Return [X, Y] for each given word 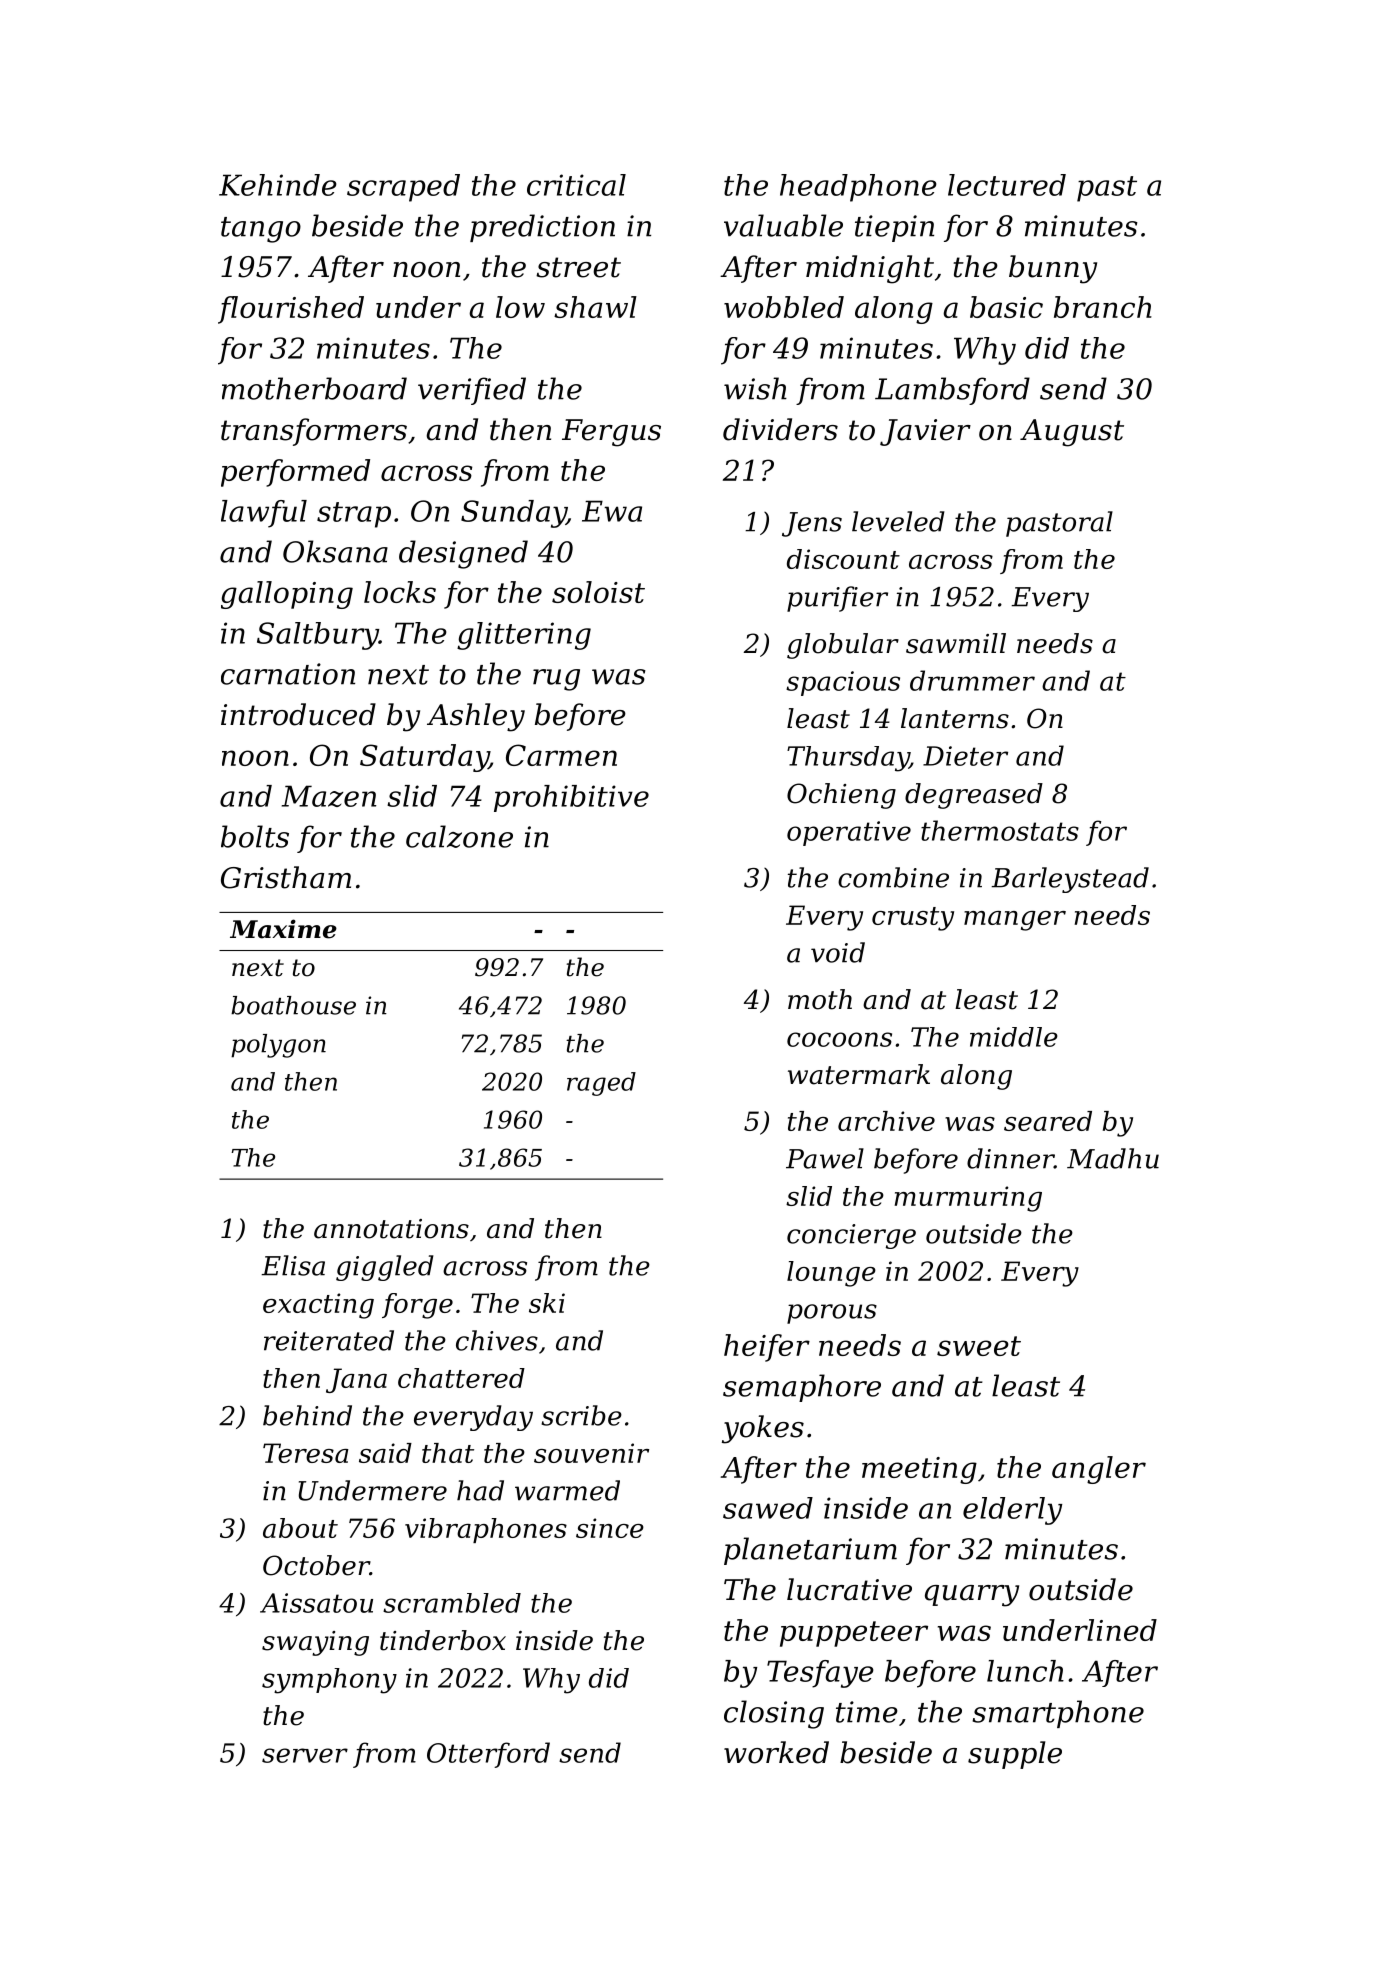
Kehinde [278, 185]
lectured [1007, 185]
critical [576, 185]
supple [1015, 1755]
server [305, 1755]
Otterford [488, 1755]
